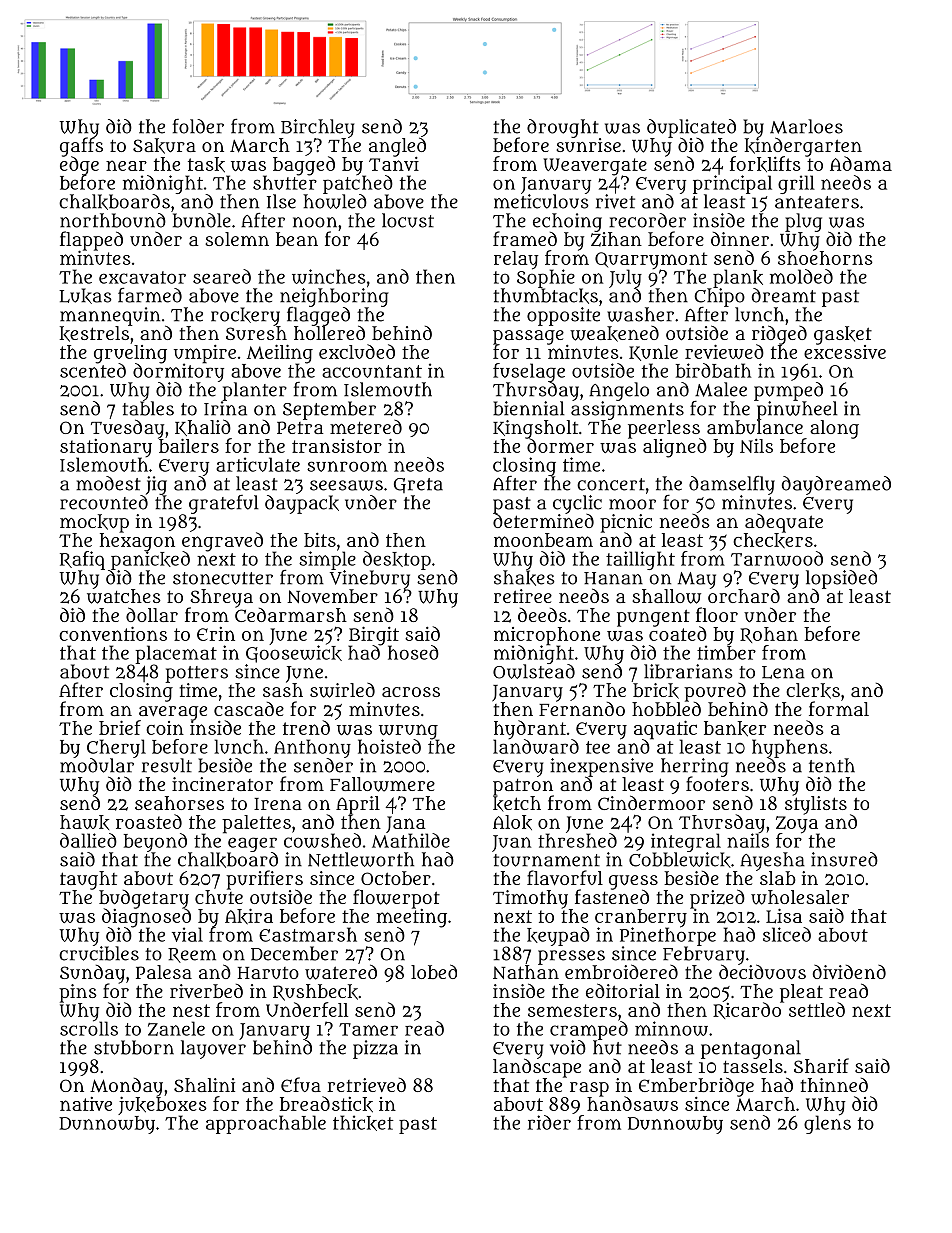  What do you see at coordinates (832, 765) in the screenshot?
I see `tenth` at bounding box center [832, 765].
